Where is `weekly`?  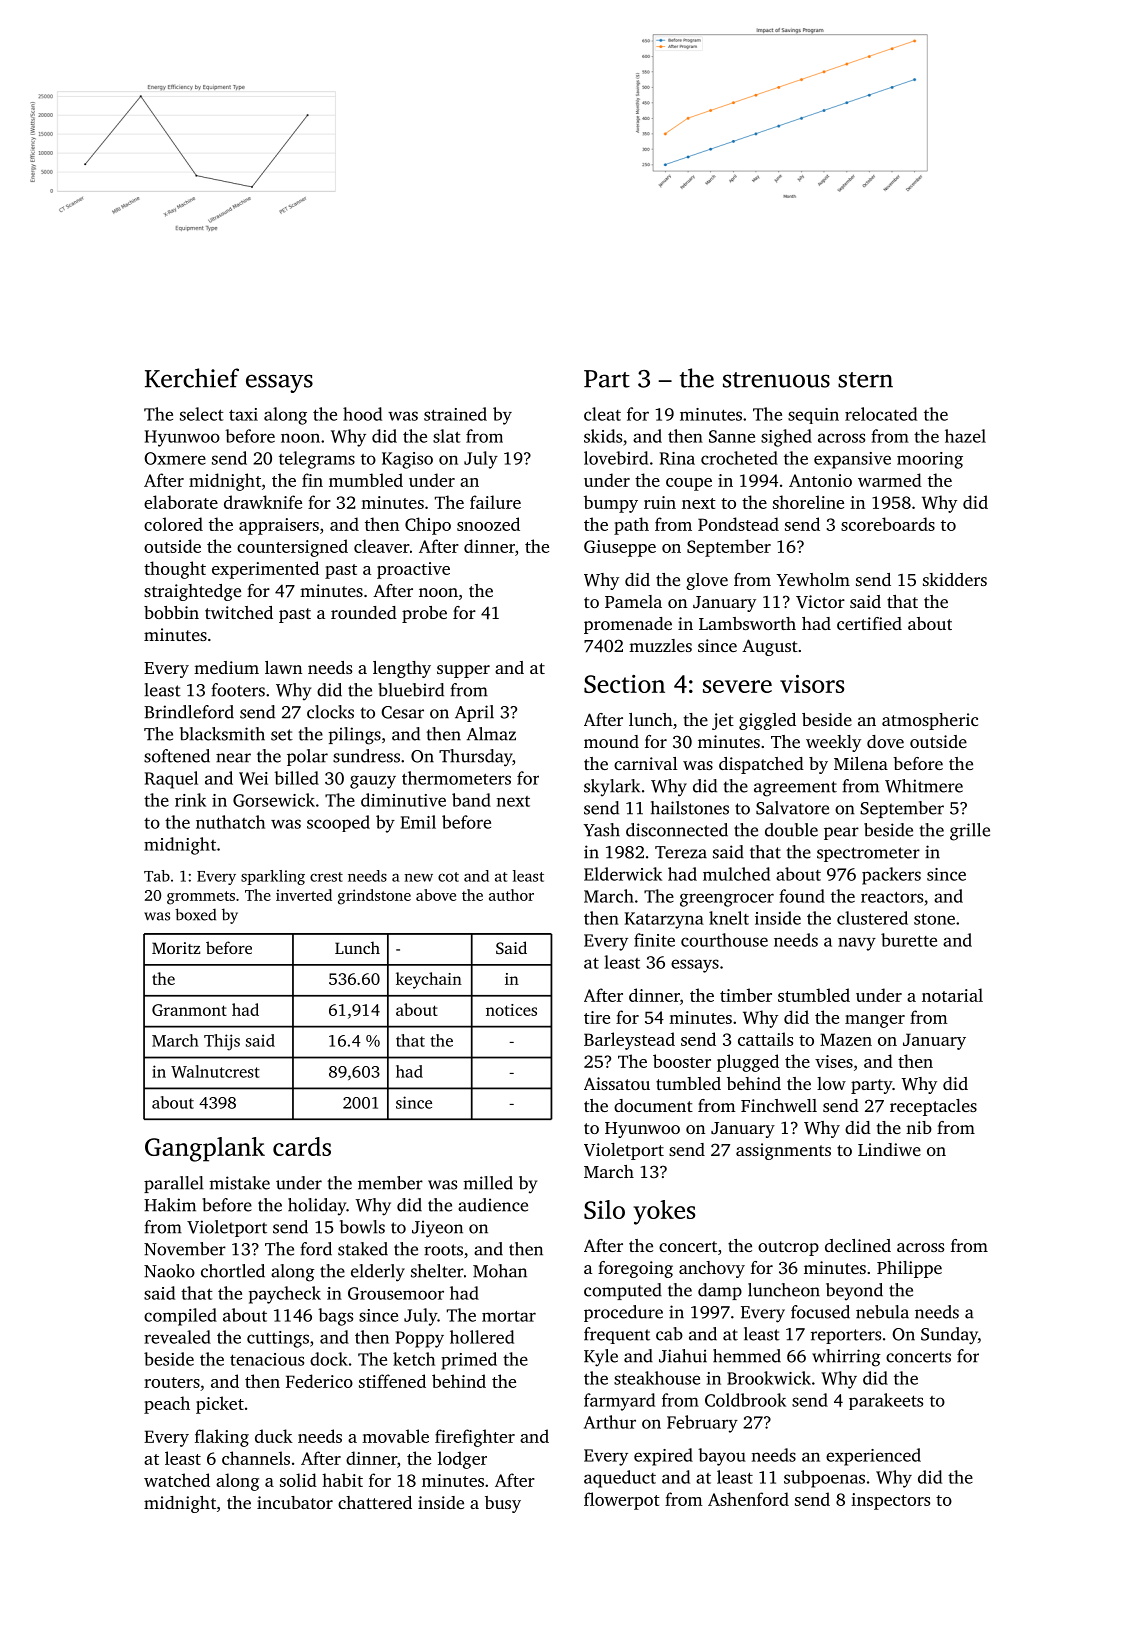
weekly is located at coordinates (833, 743).
